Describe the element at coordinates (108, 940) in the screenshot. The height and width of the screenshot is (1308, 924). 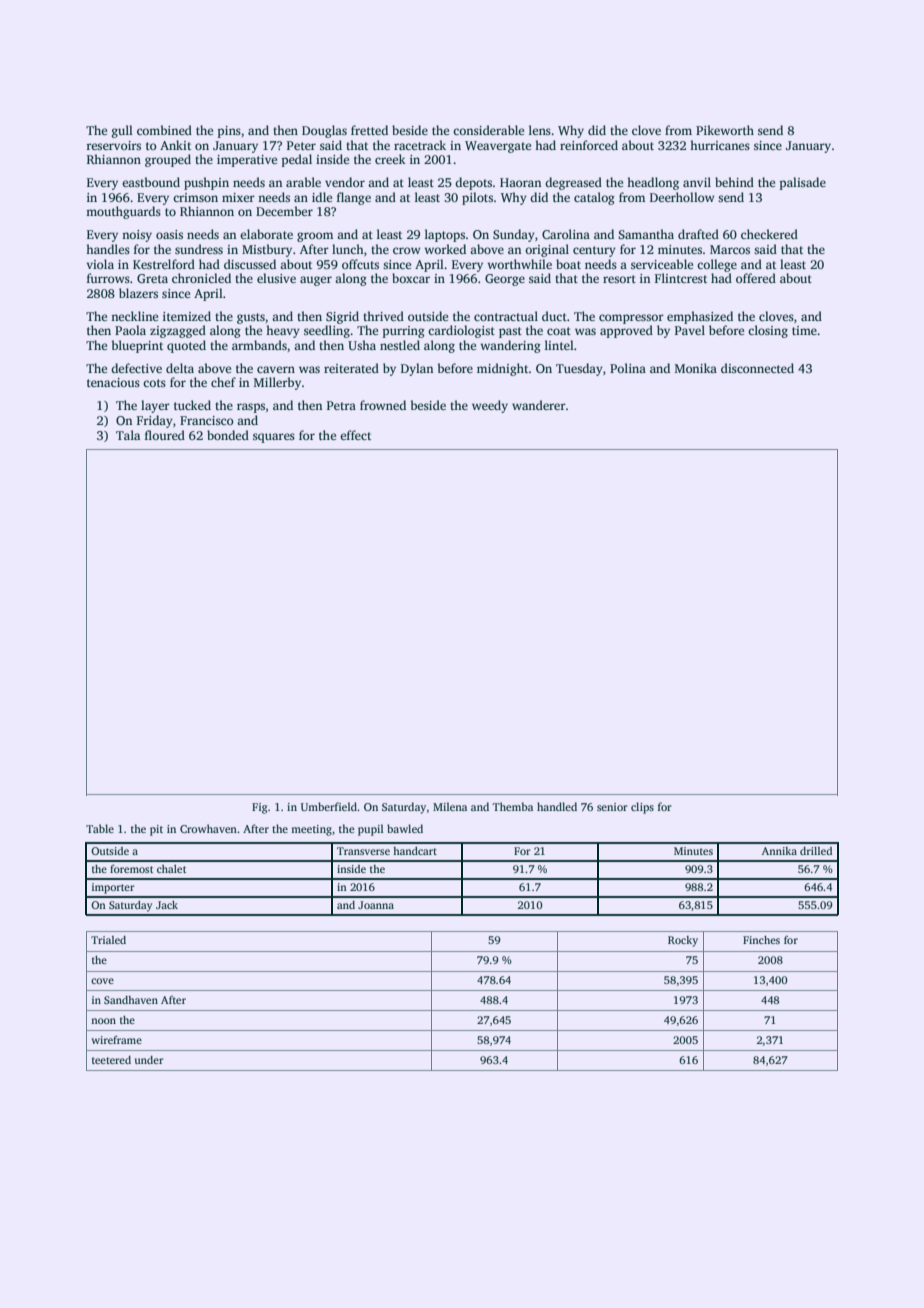
I see `Trialed` at that location.
